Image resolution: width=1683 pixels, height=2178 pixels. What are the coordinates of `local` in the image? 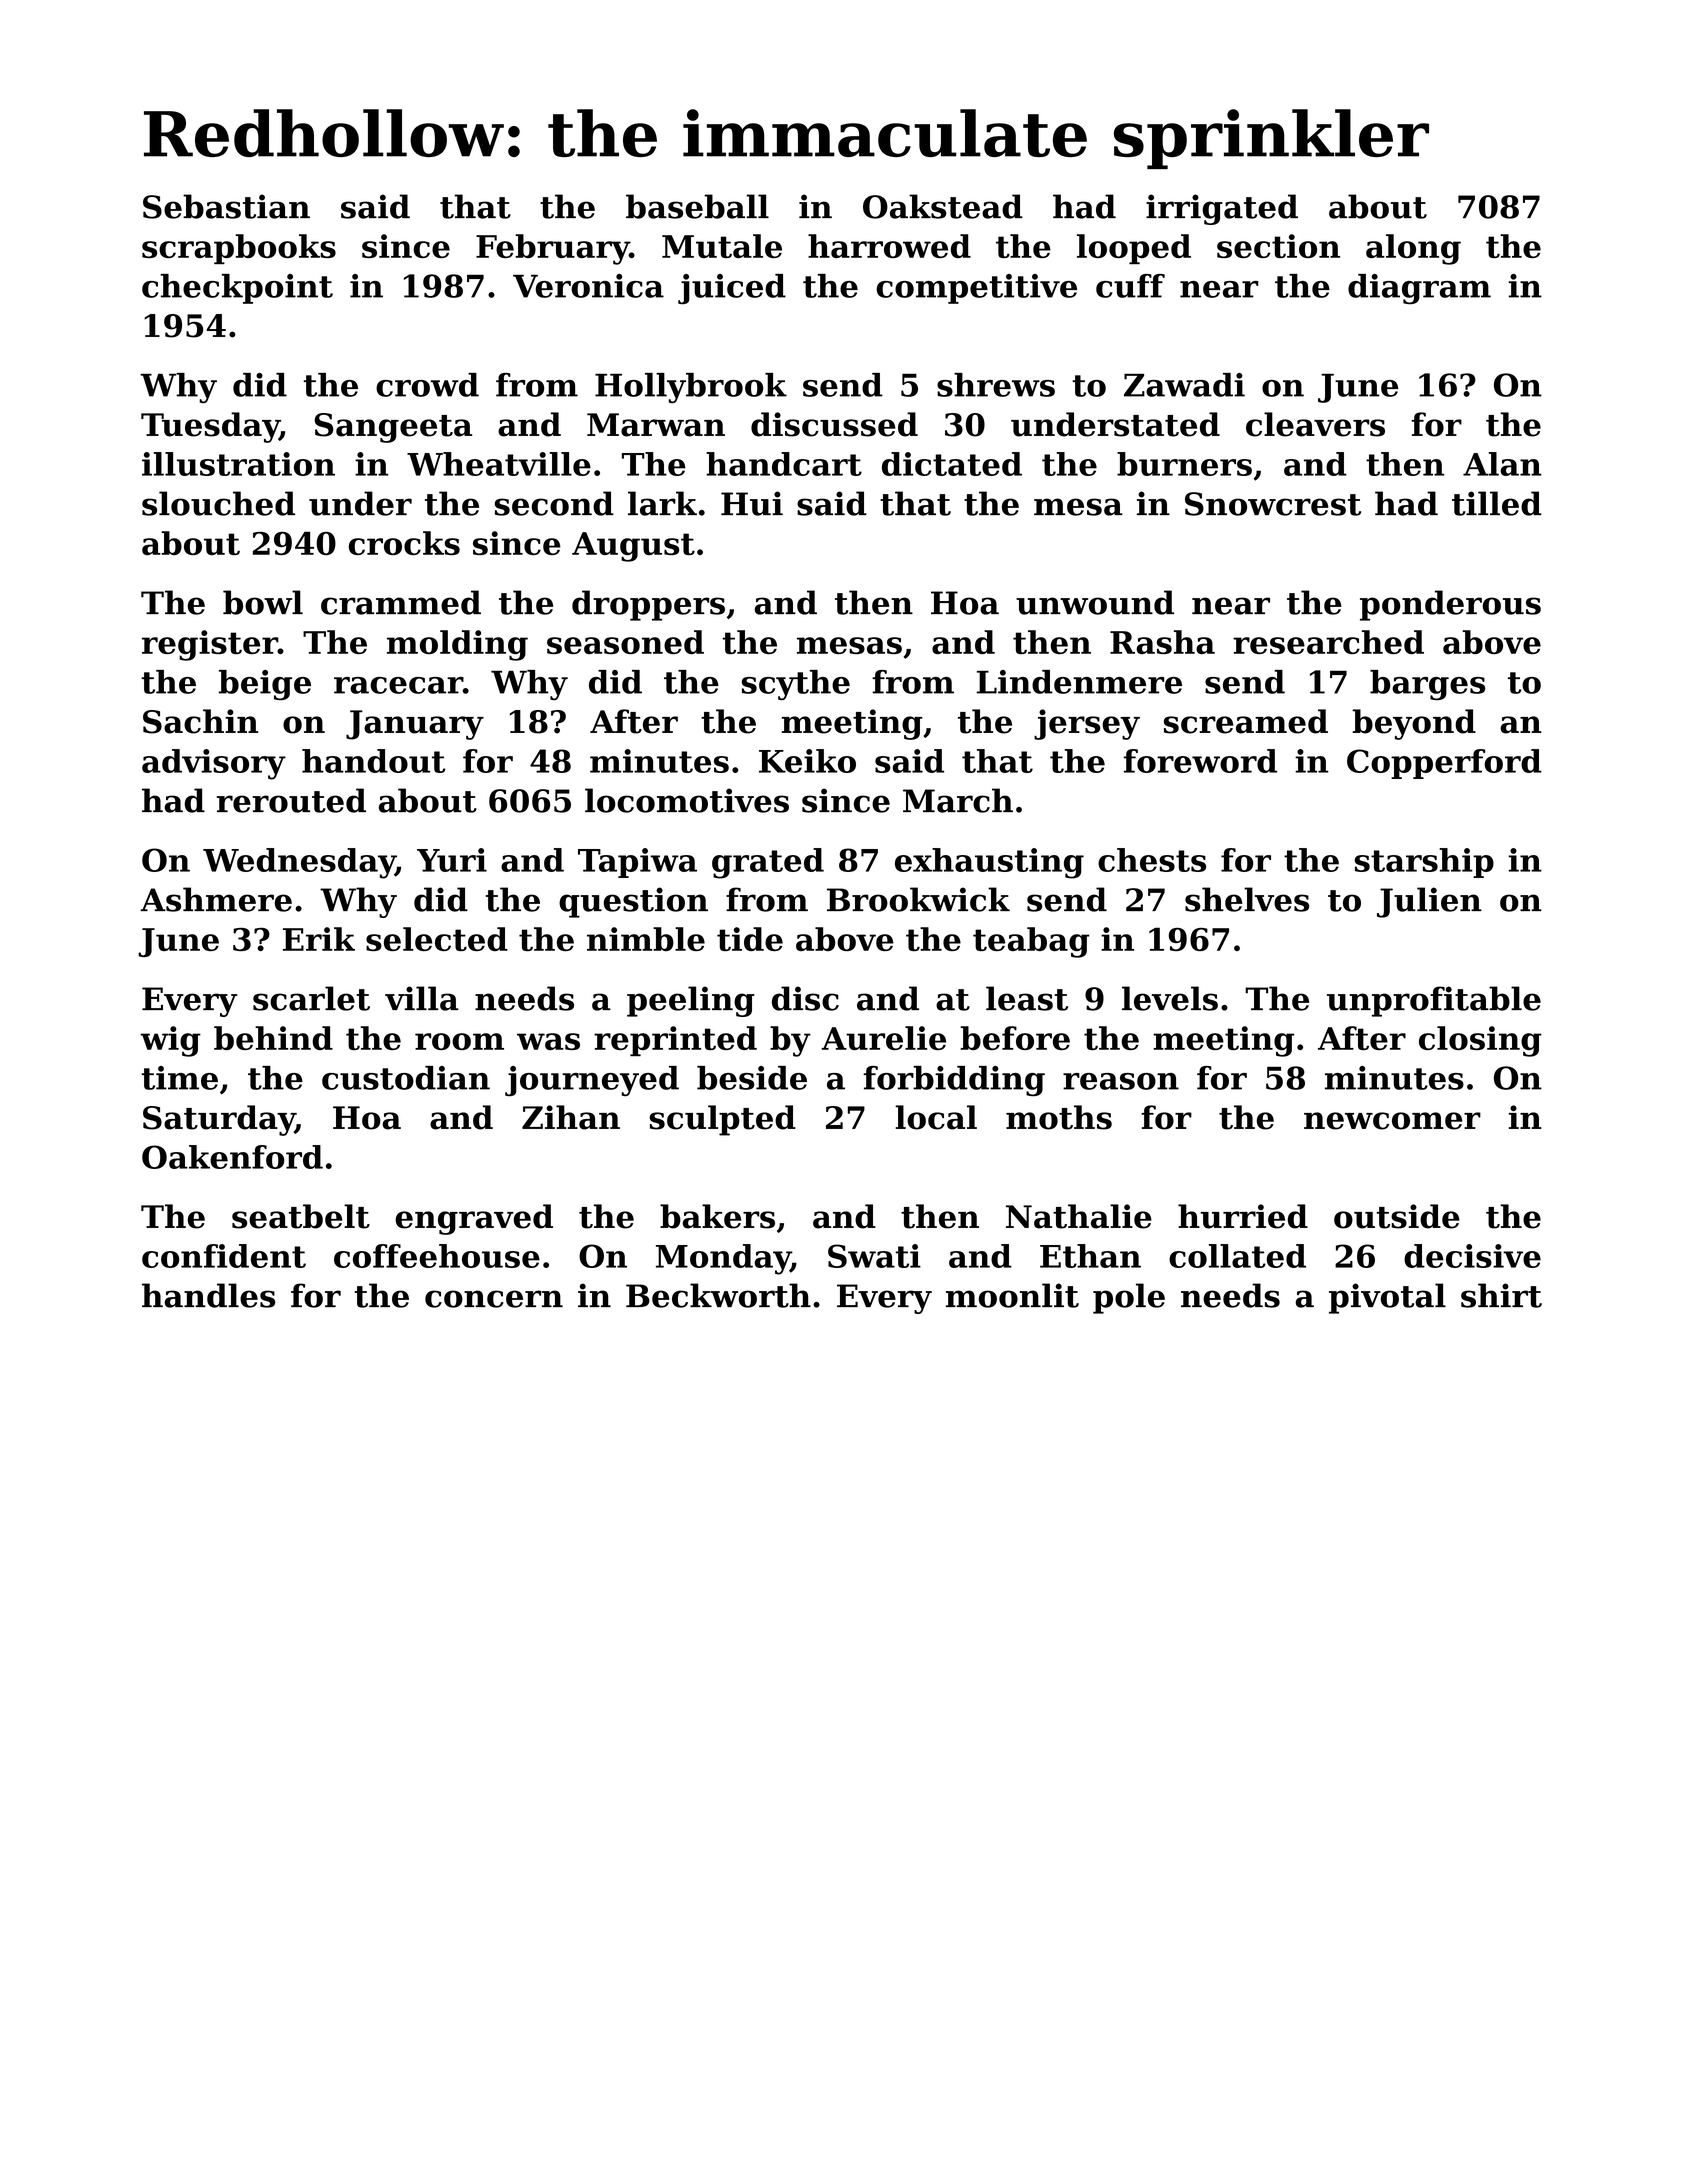 It's located at (936, 1117).
